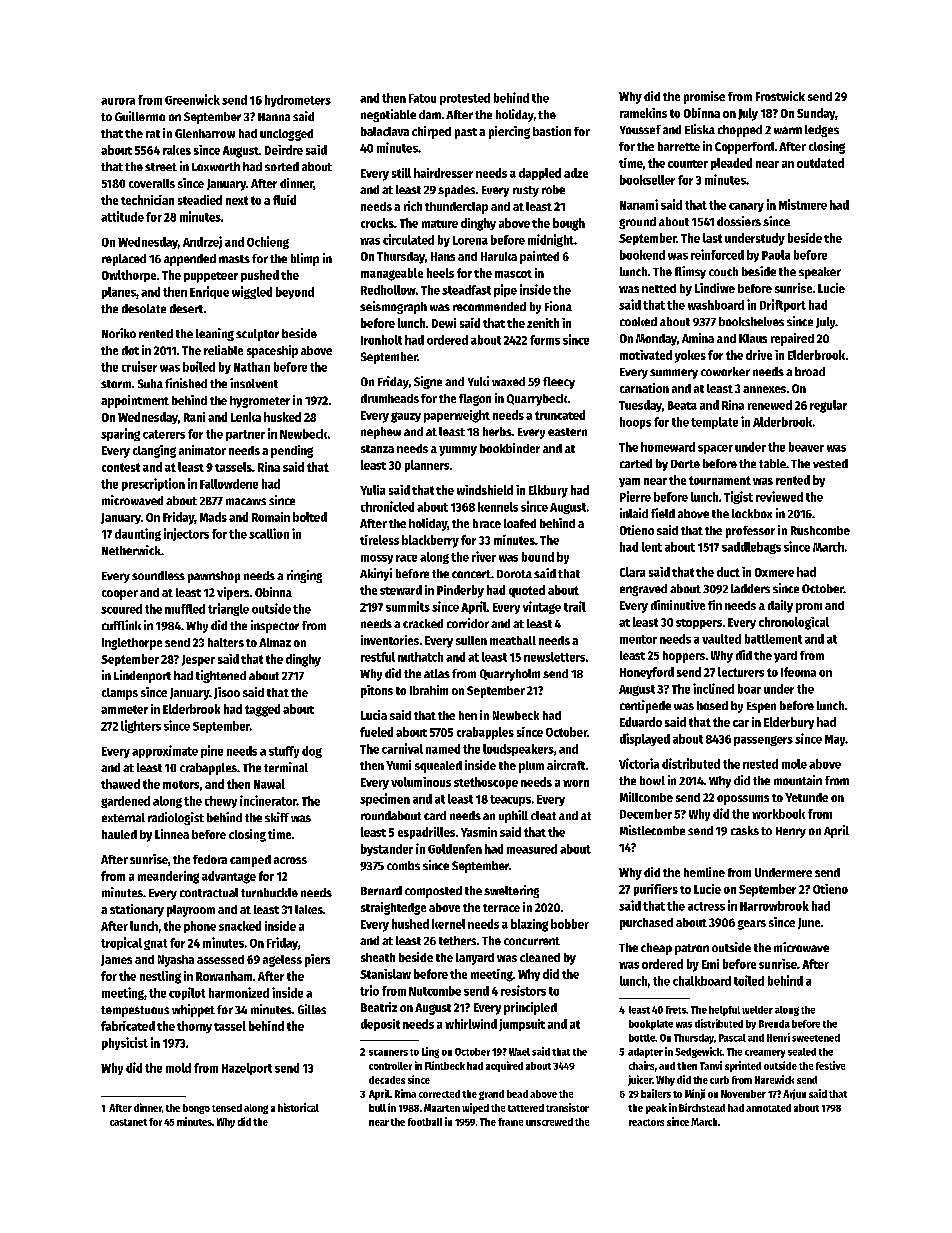 The image size is (952, 1233). I want to click on last, so click(712, 238).
